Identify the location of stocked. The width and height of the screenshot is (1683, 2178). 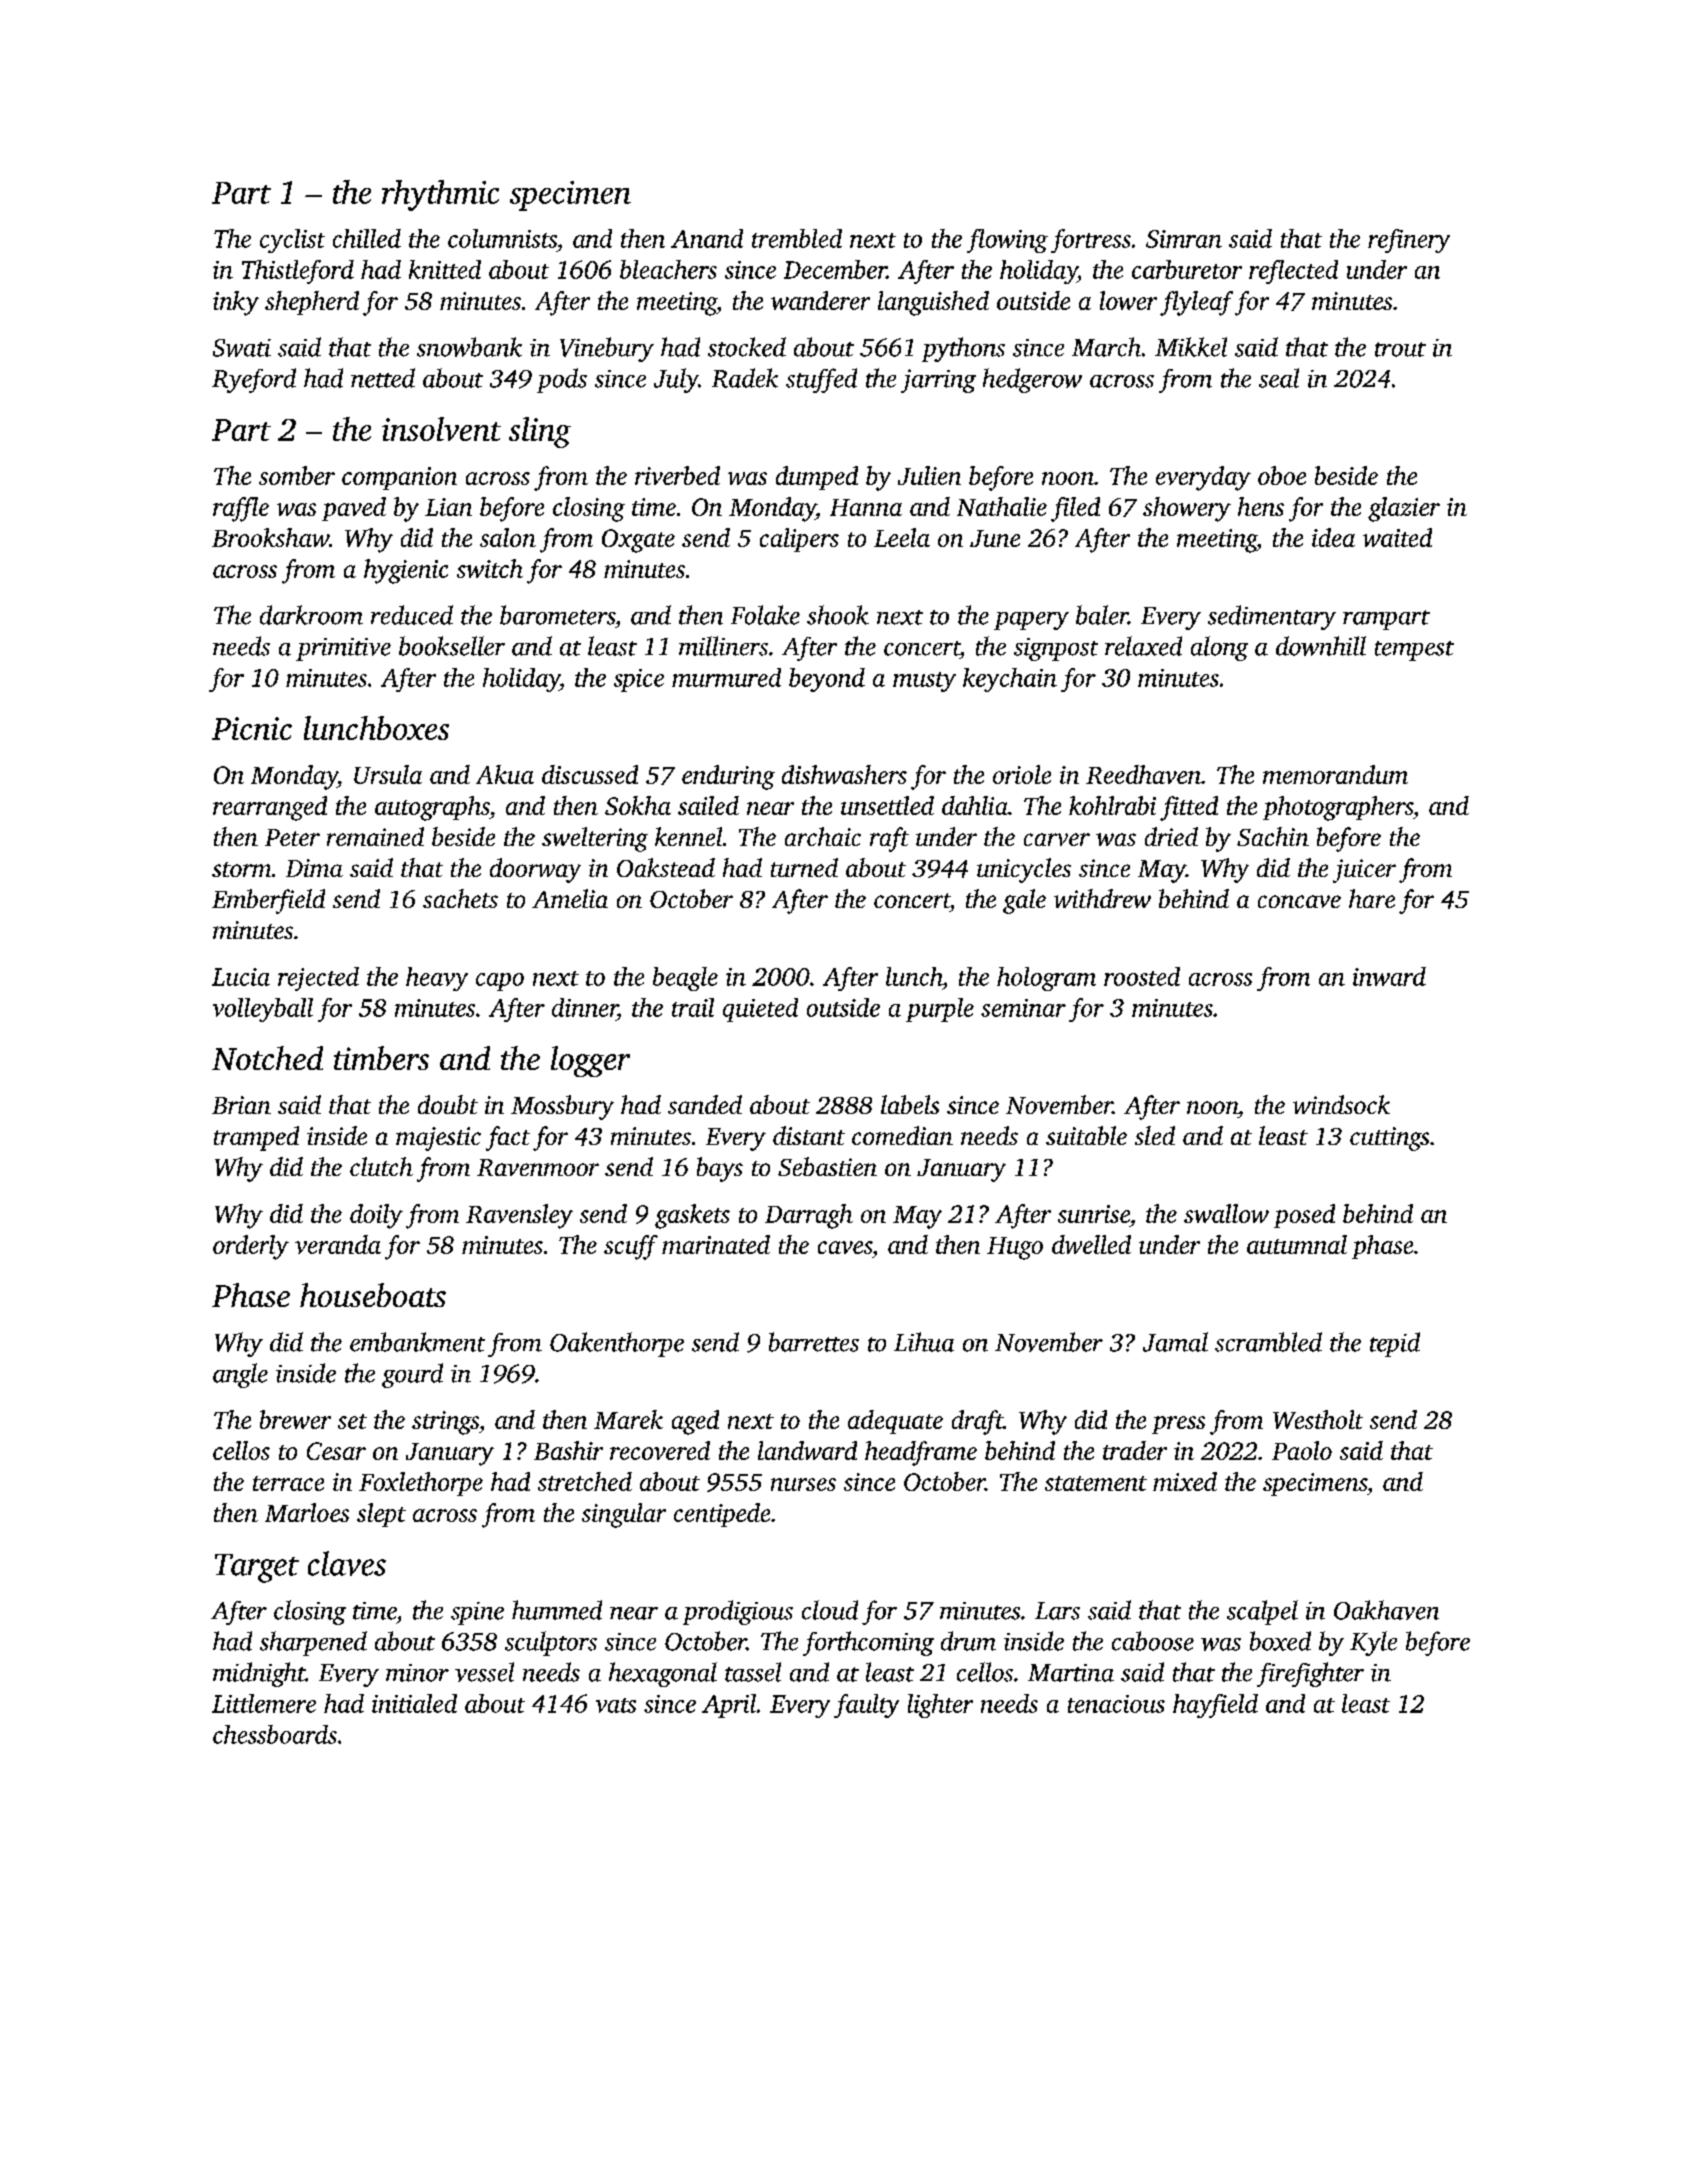
(747, 347).
